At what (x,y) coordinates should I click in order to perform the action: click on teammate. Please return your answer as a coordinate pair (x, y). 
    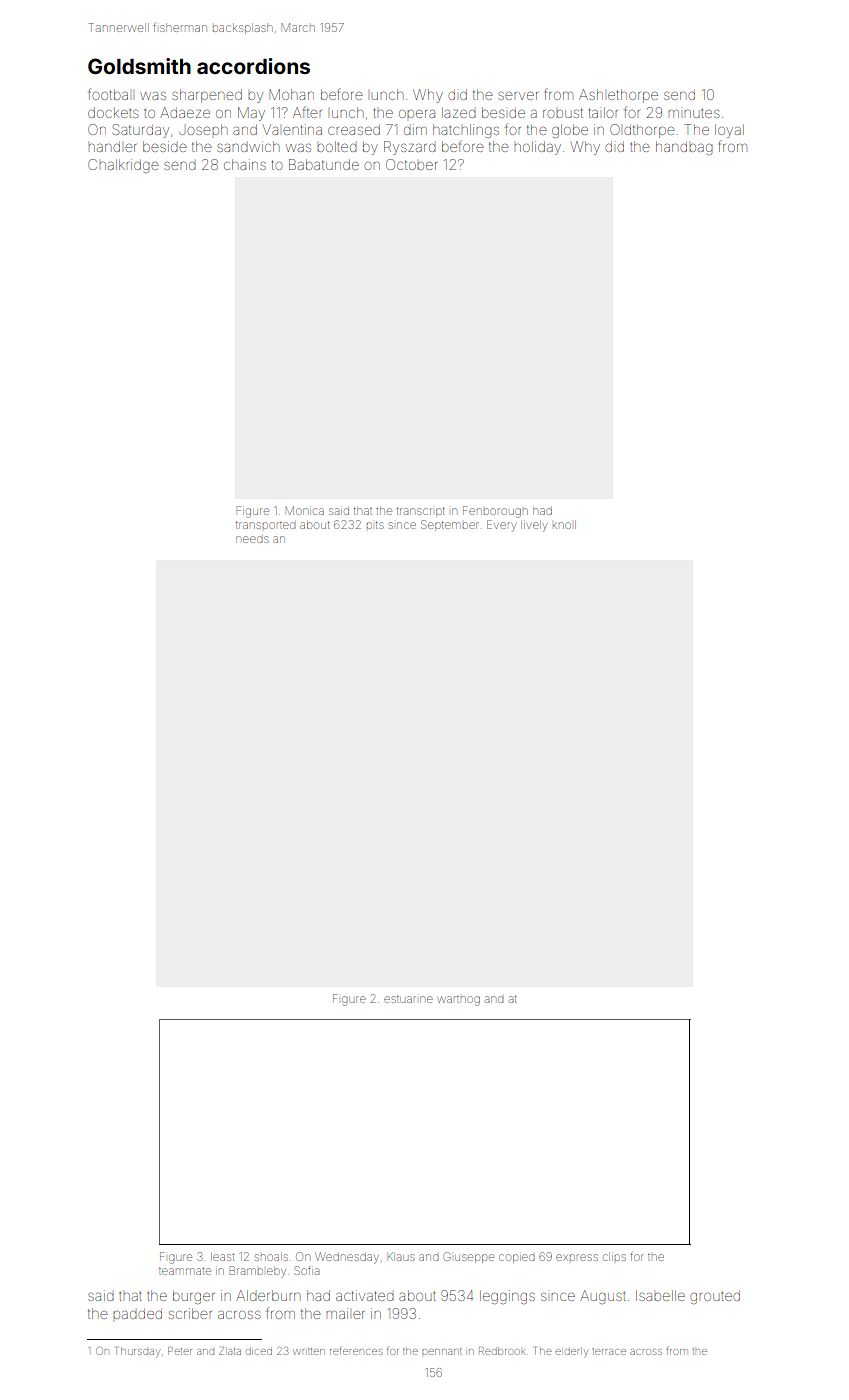
    Looking at the image, I should click on (185, 1271).
